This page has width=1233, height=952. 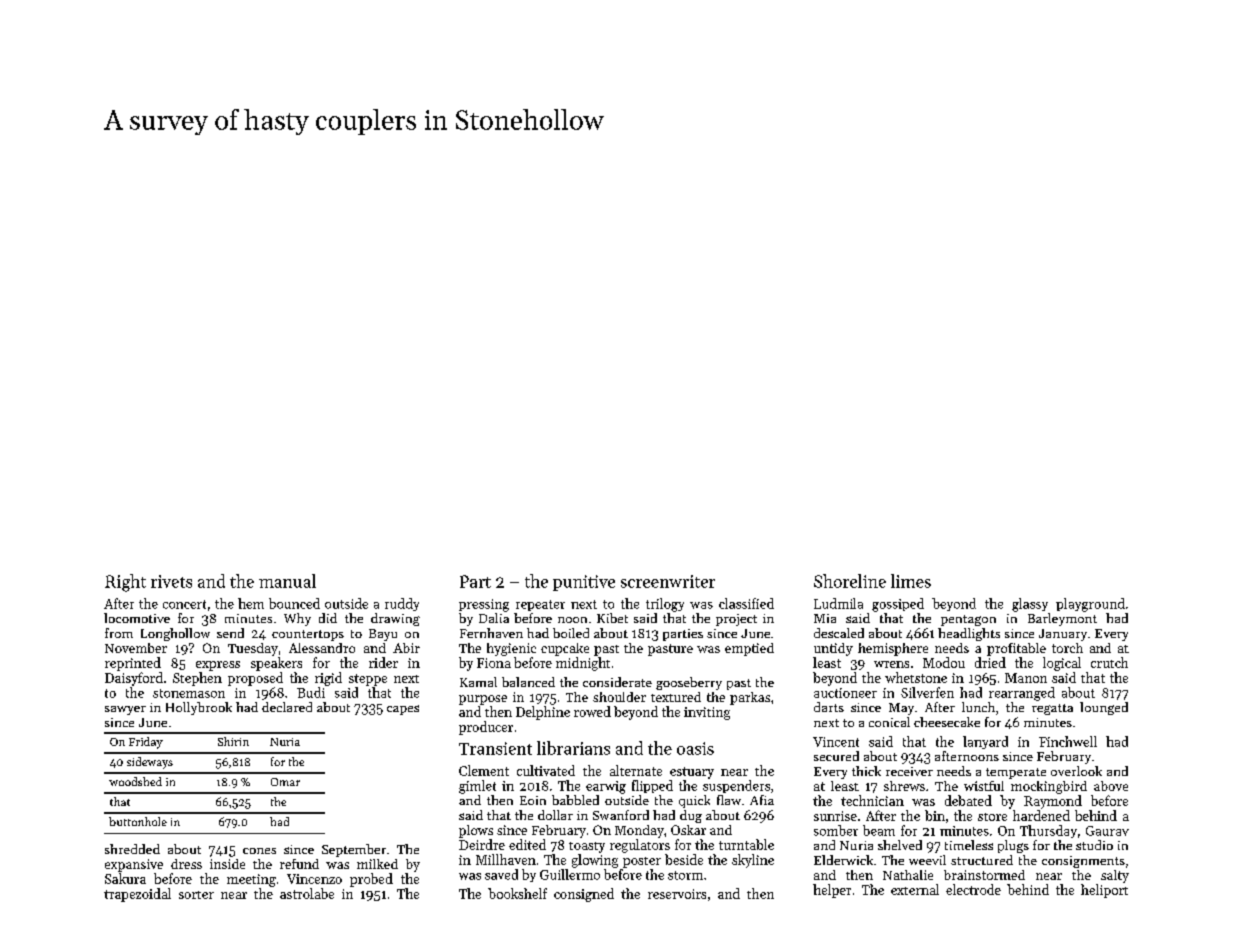 I want to click on wrens, so click(x=891, y=664).
